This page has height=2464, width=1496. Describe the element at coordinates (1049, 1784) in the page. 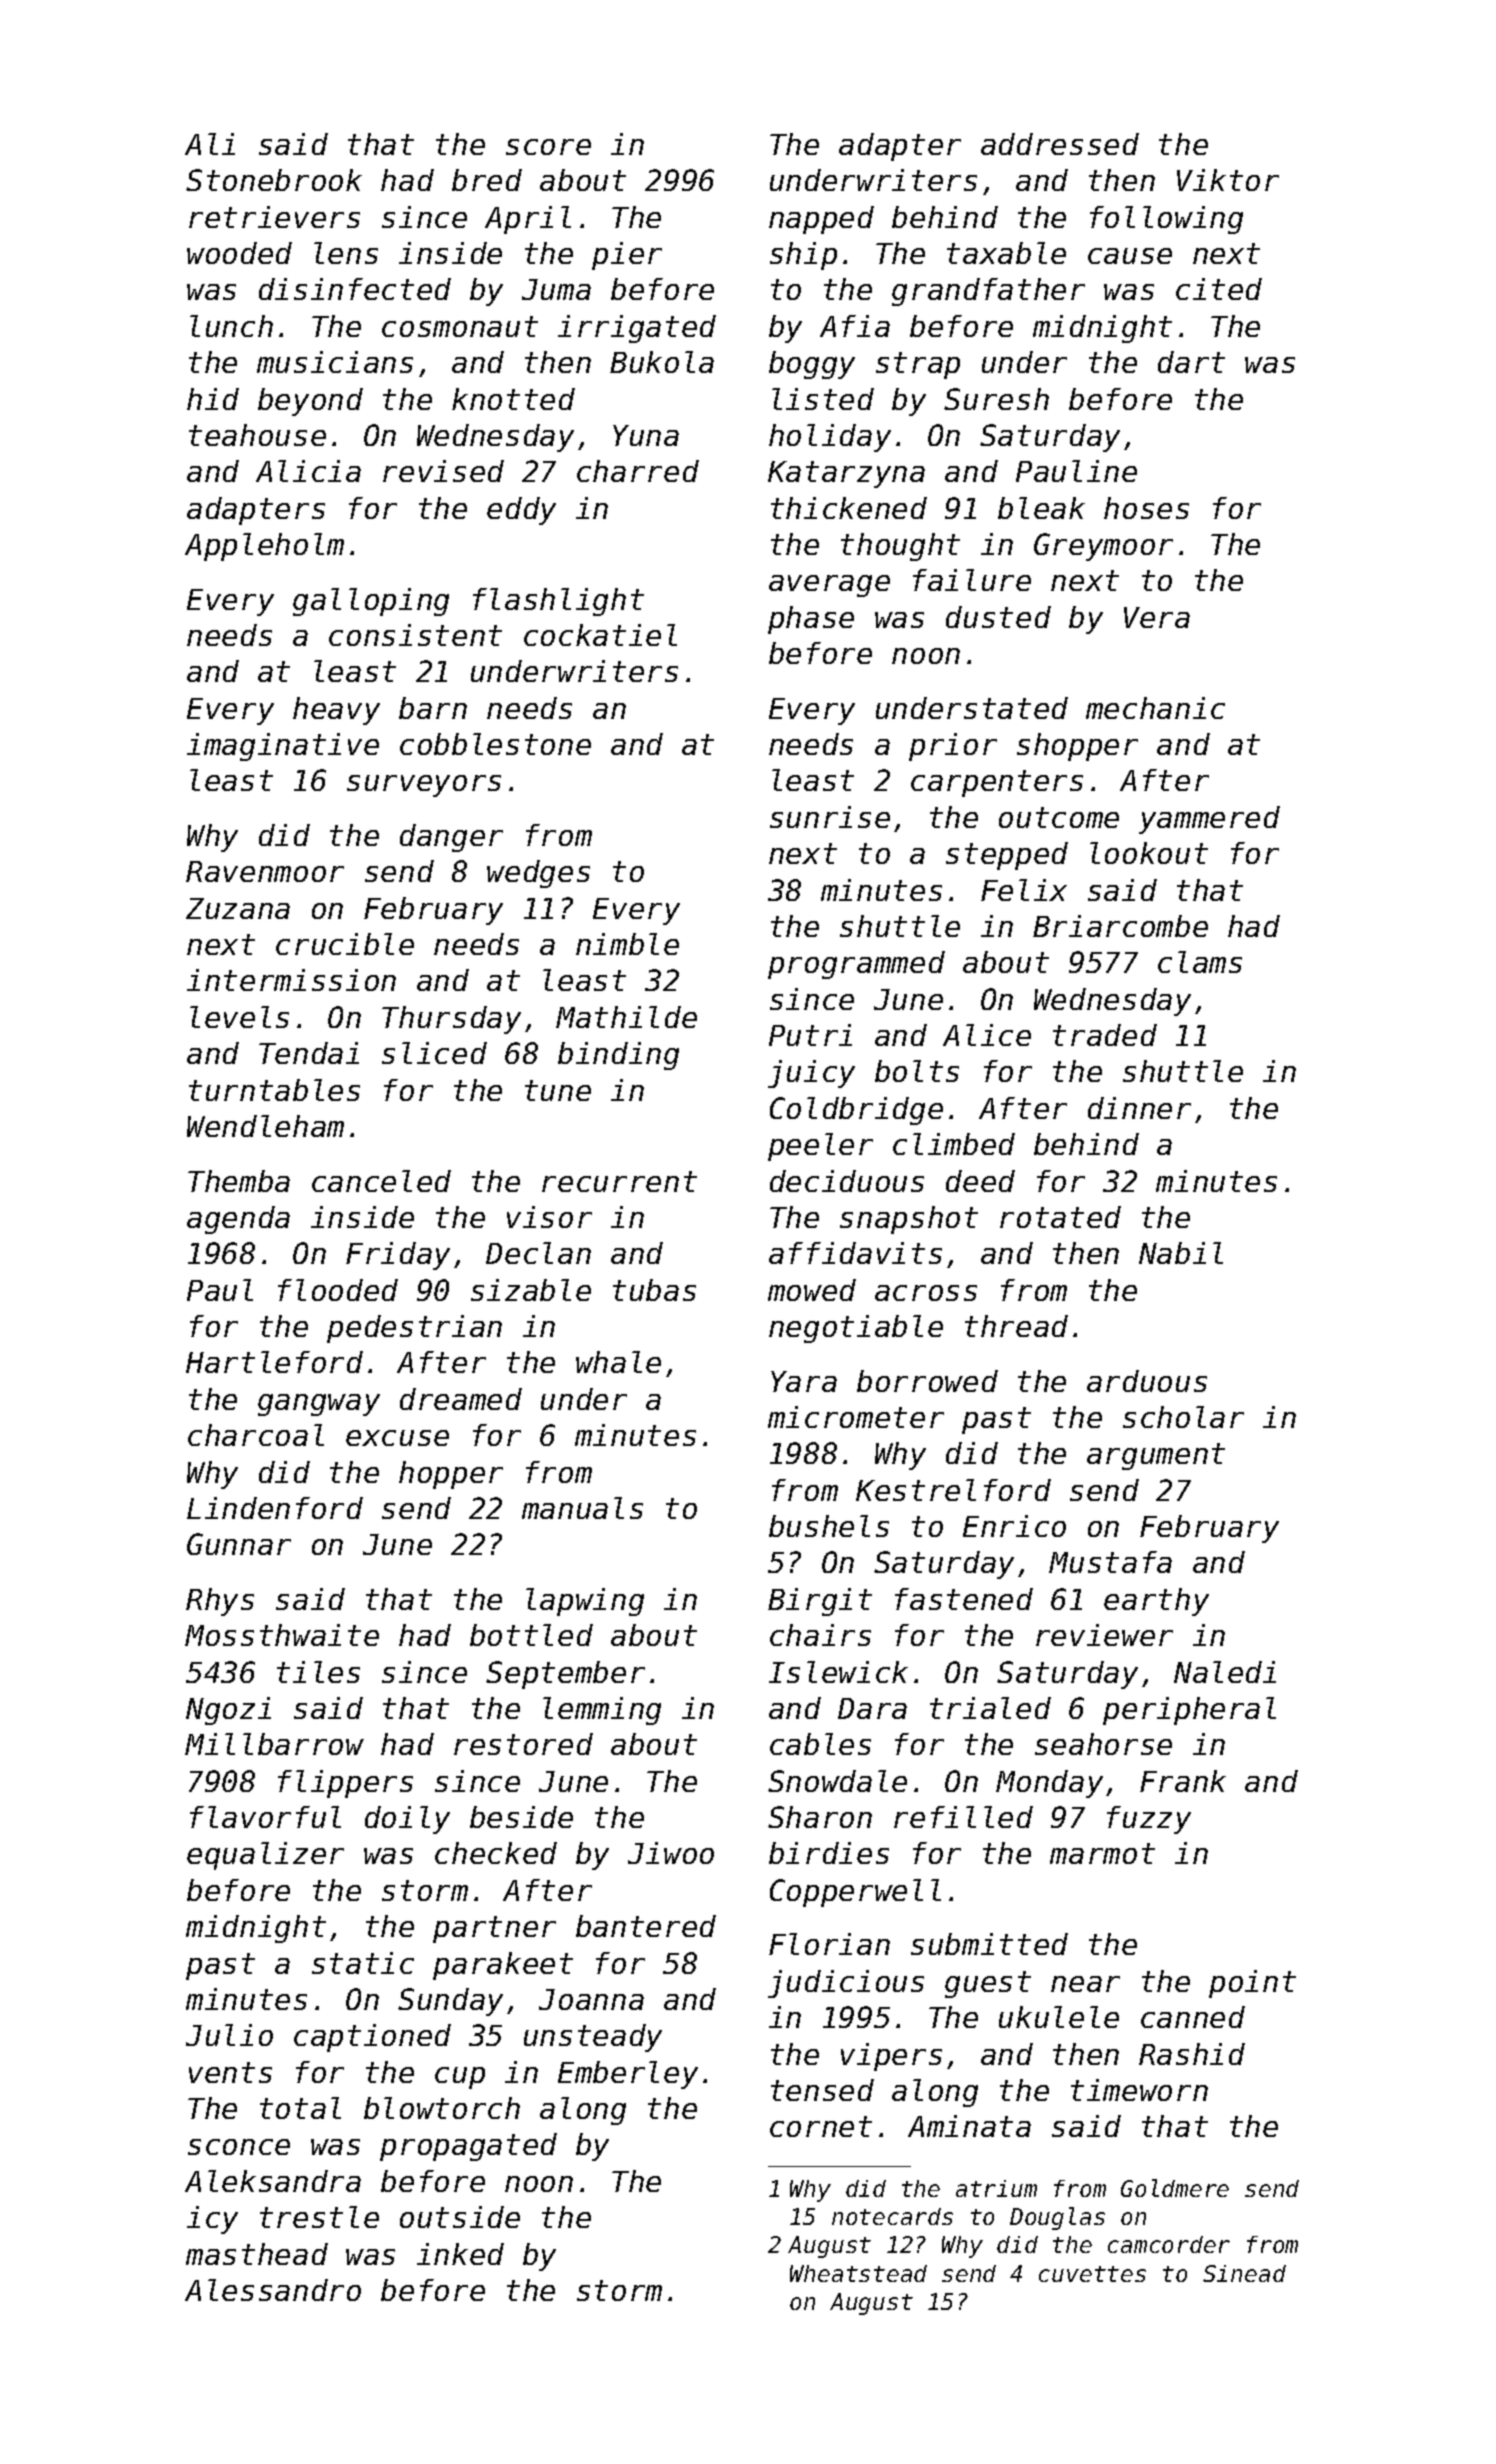

I see `Monday` at that location.
